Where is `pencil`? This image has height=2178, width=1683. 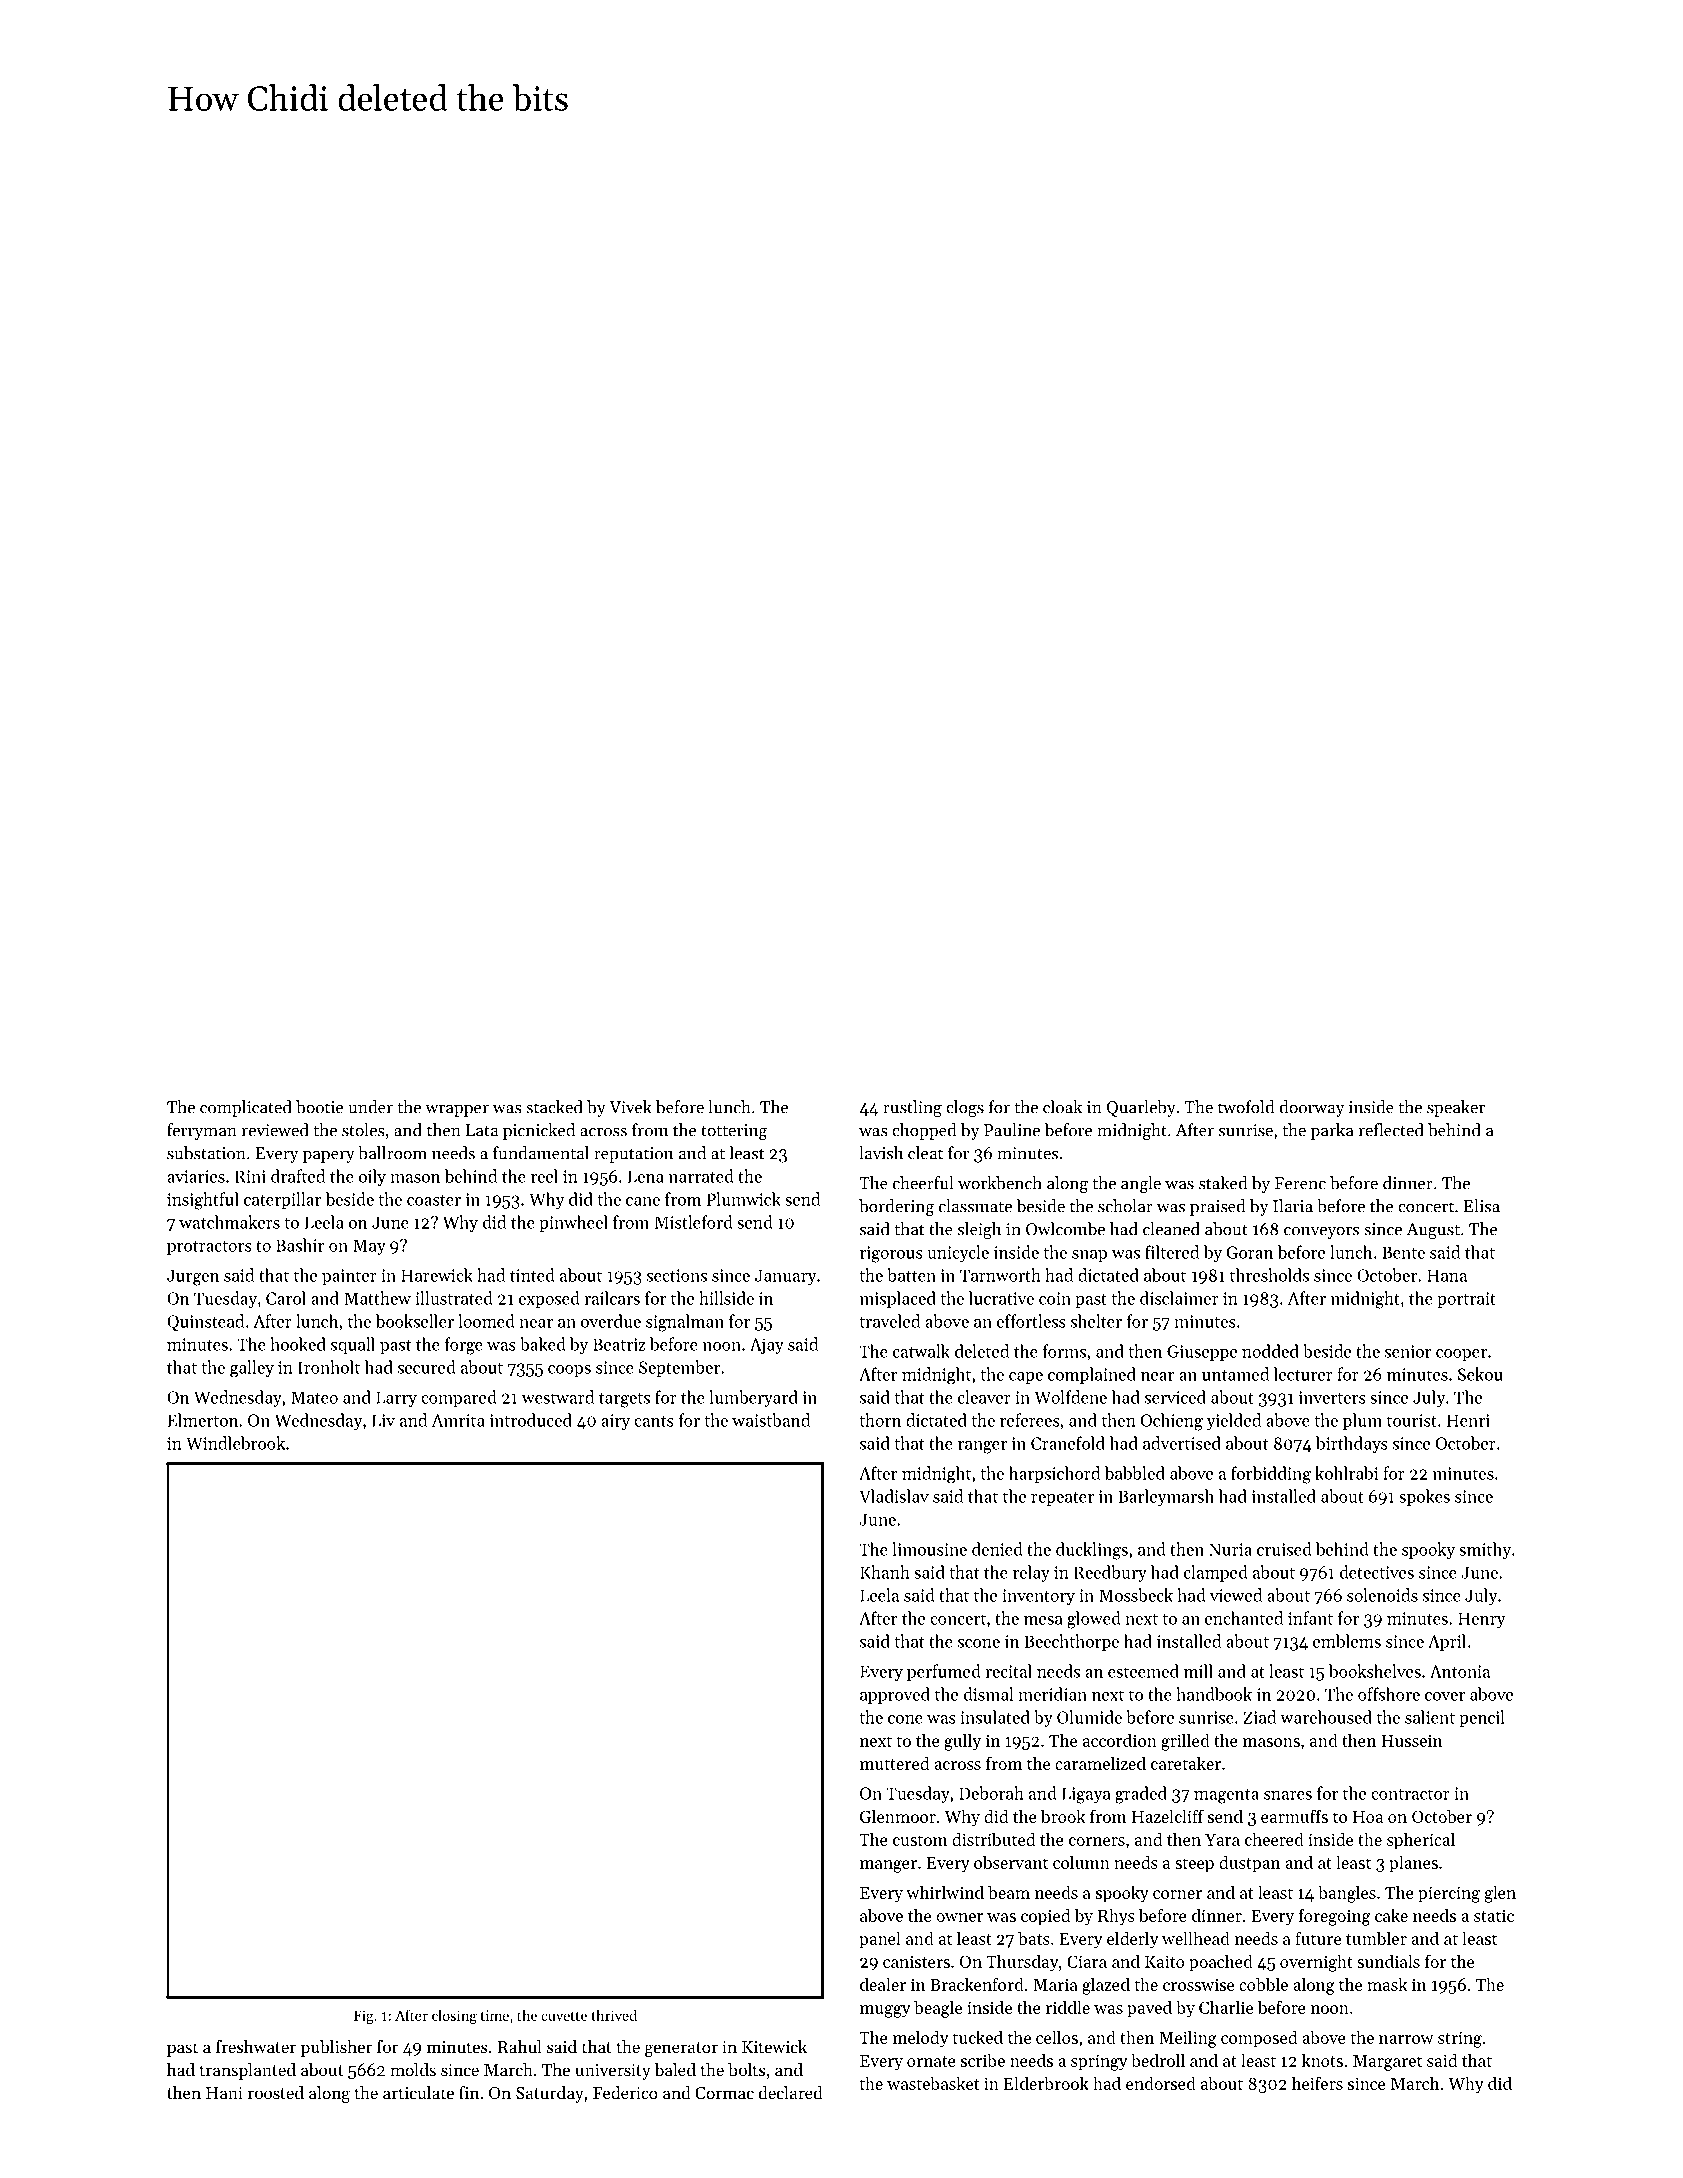 pencil is located at coordinates (1482, 1718).
